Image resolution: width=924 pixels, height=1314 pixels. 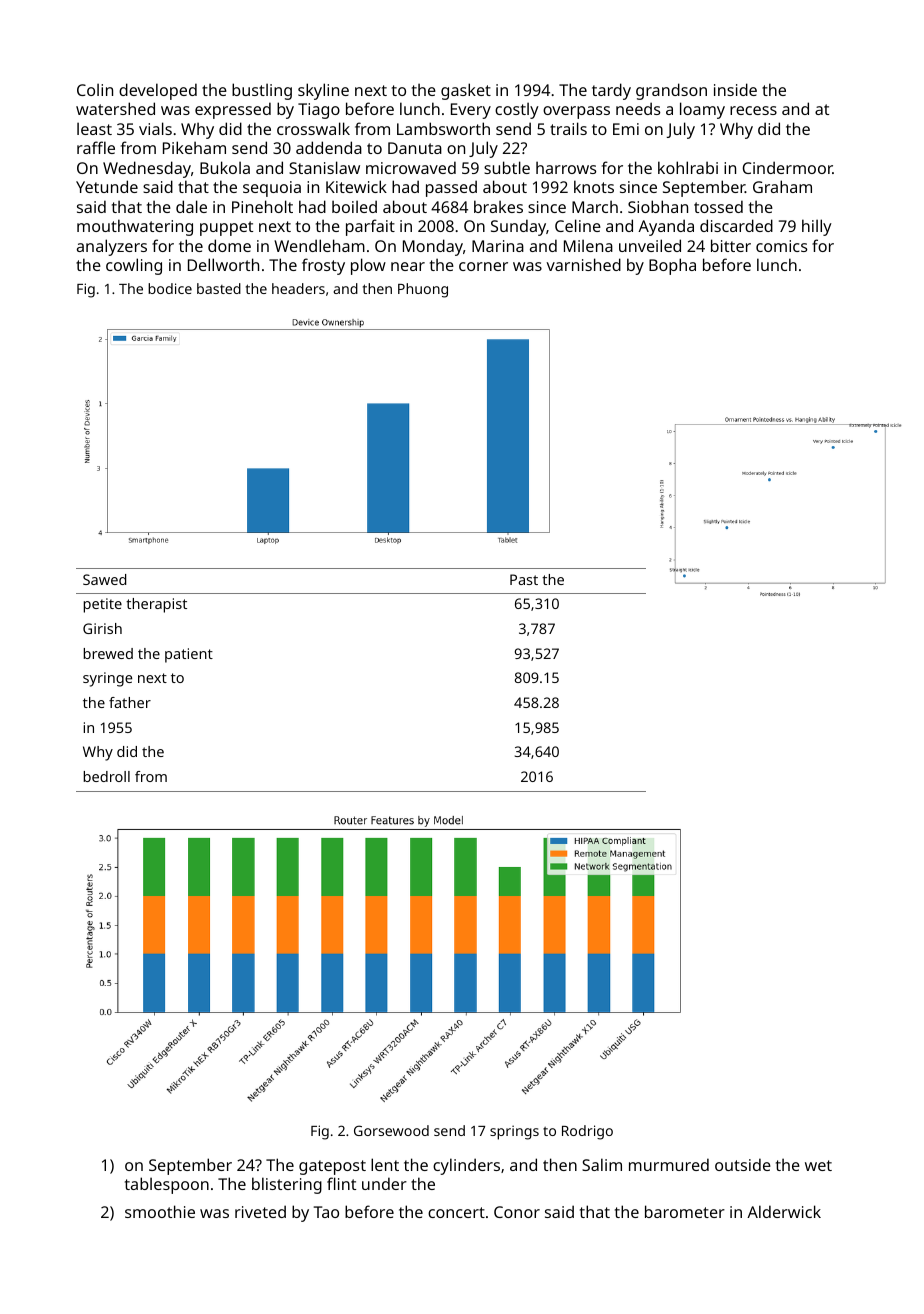 I want to click on tablespoon, so click(x=167, y=1185).
